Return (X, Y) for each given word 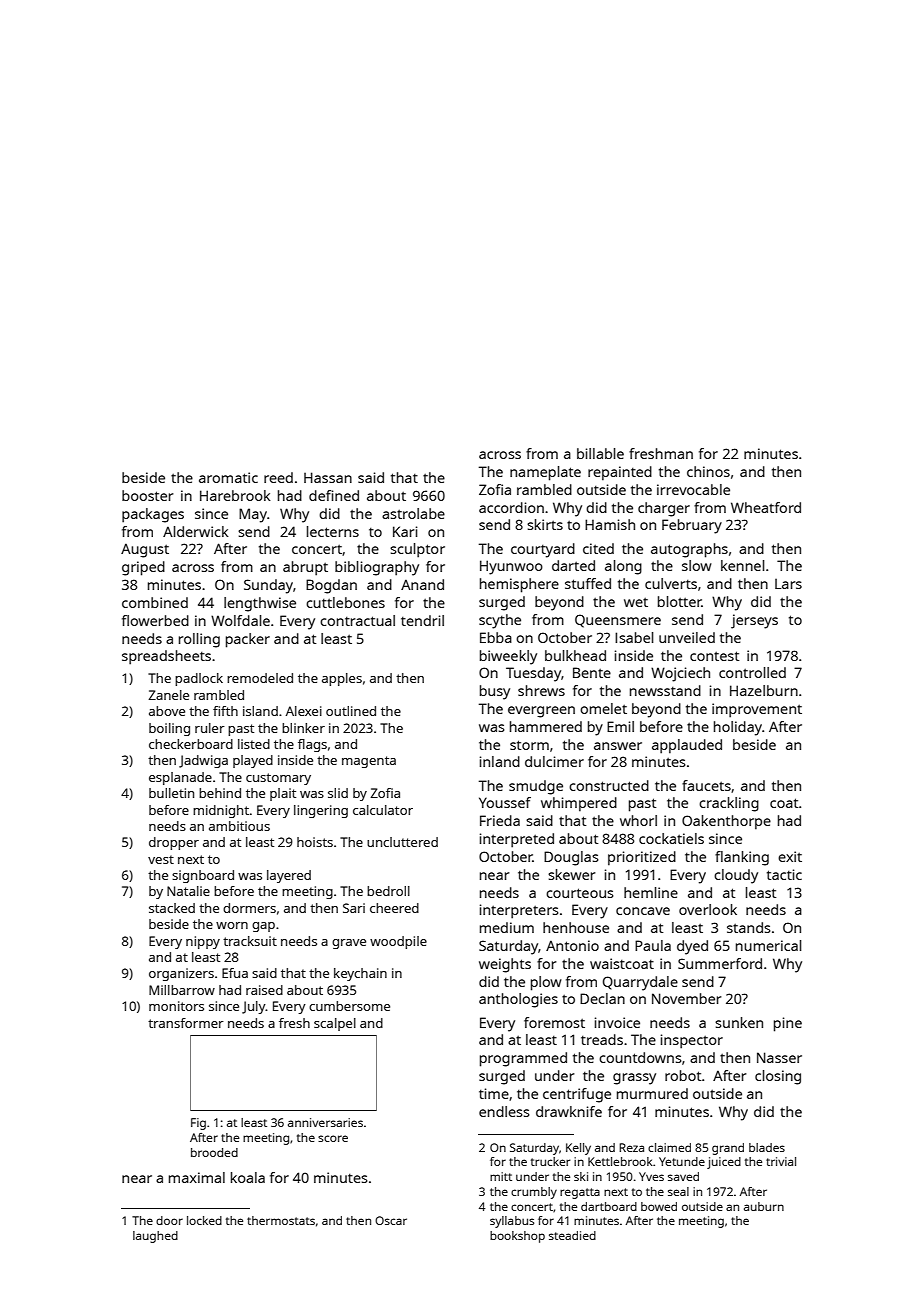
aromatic (228, 477)
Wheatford (766, 507)
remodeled (260, 678)
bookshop (517, 1237)
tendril (422, 620)
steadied (572, 1235)
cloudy (736, 876)
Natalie (188, 891)
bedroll (388, 891)
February (692, 526)
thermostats (281, 1220)
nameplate (545, 473)
